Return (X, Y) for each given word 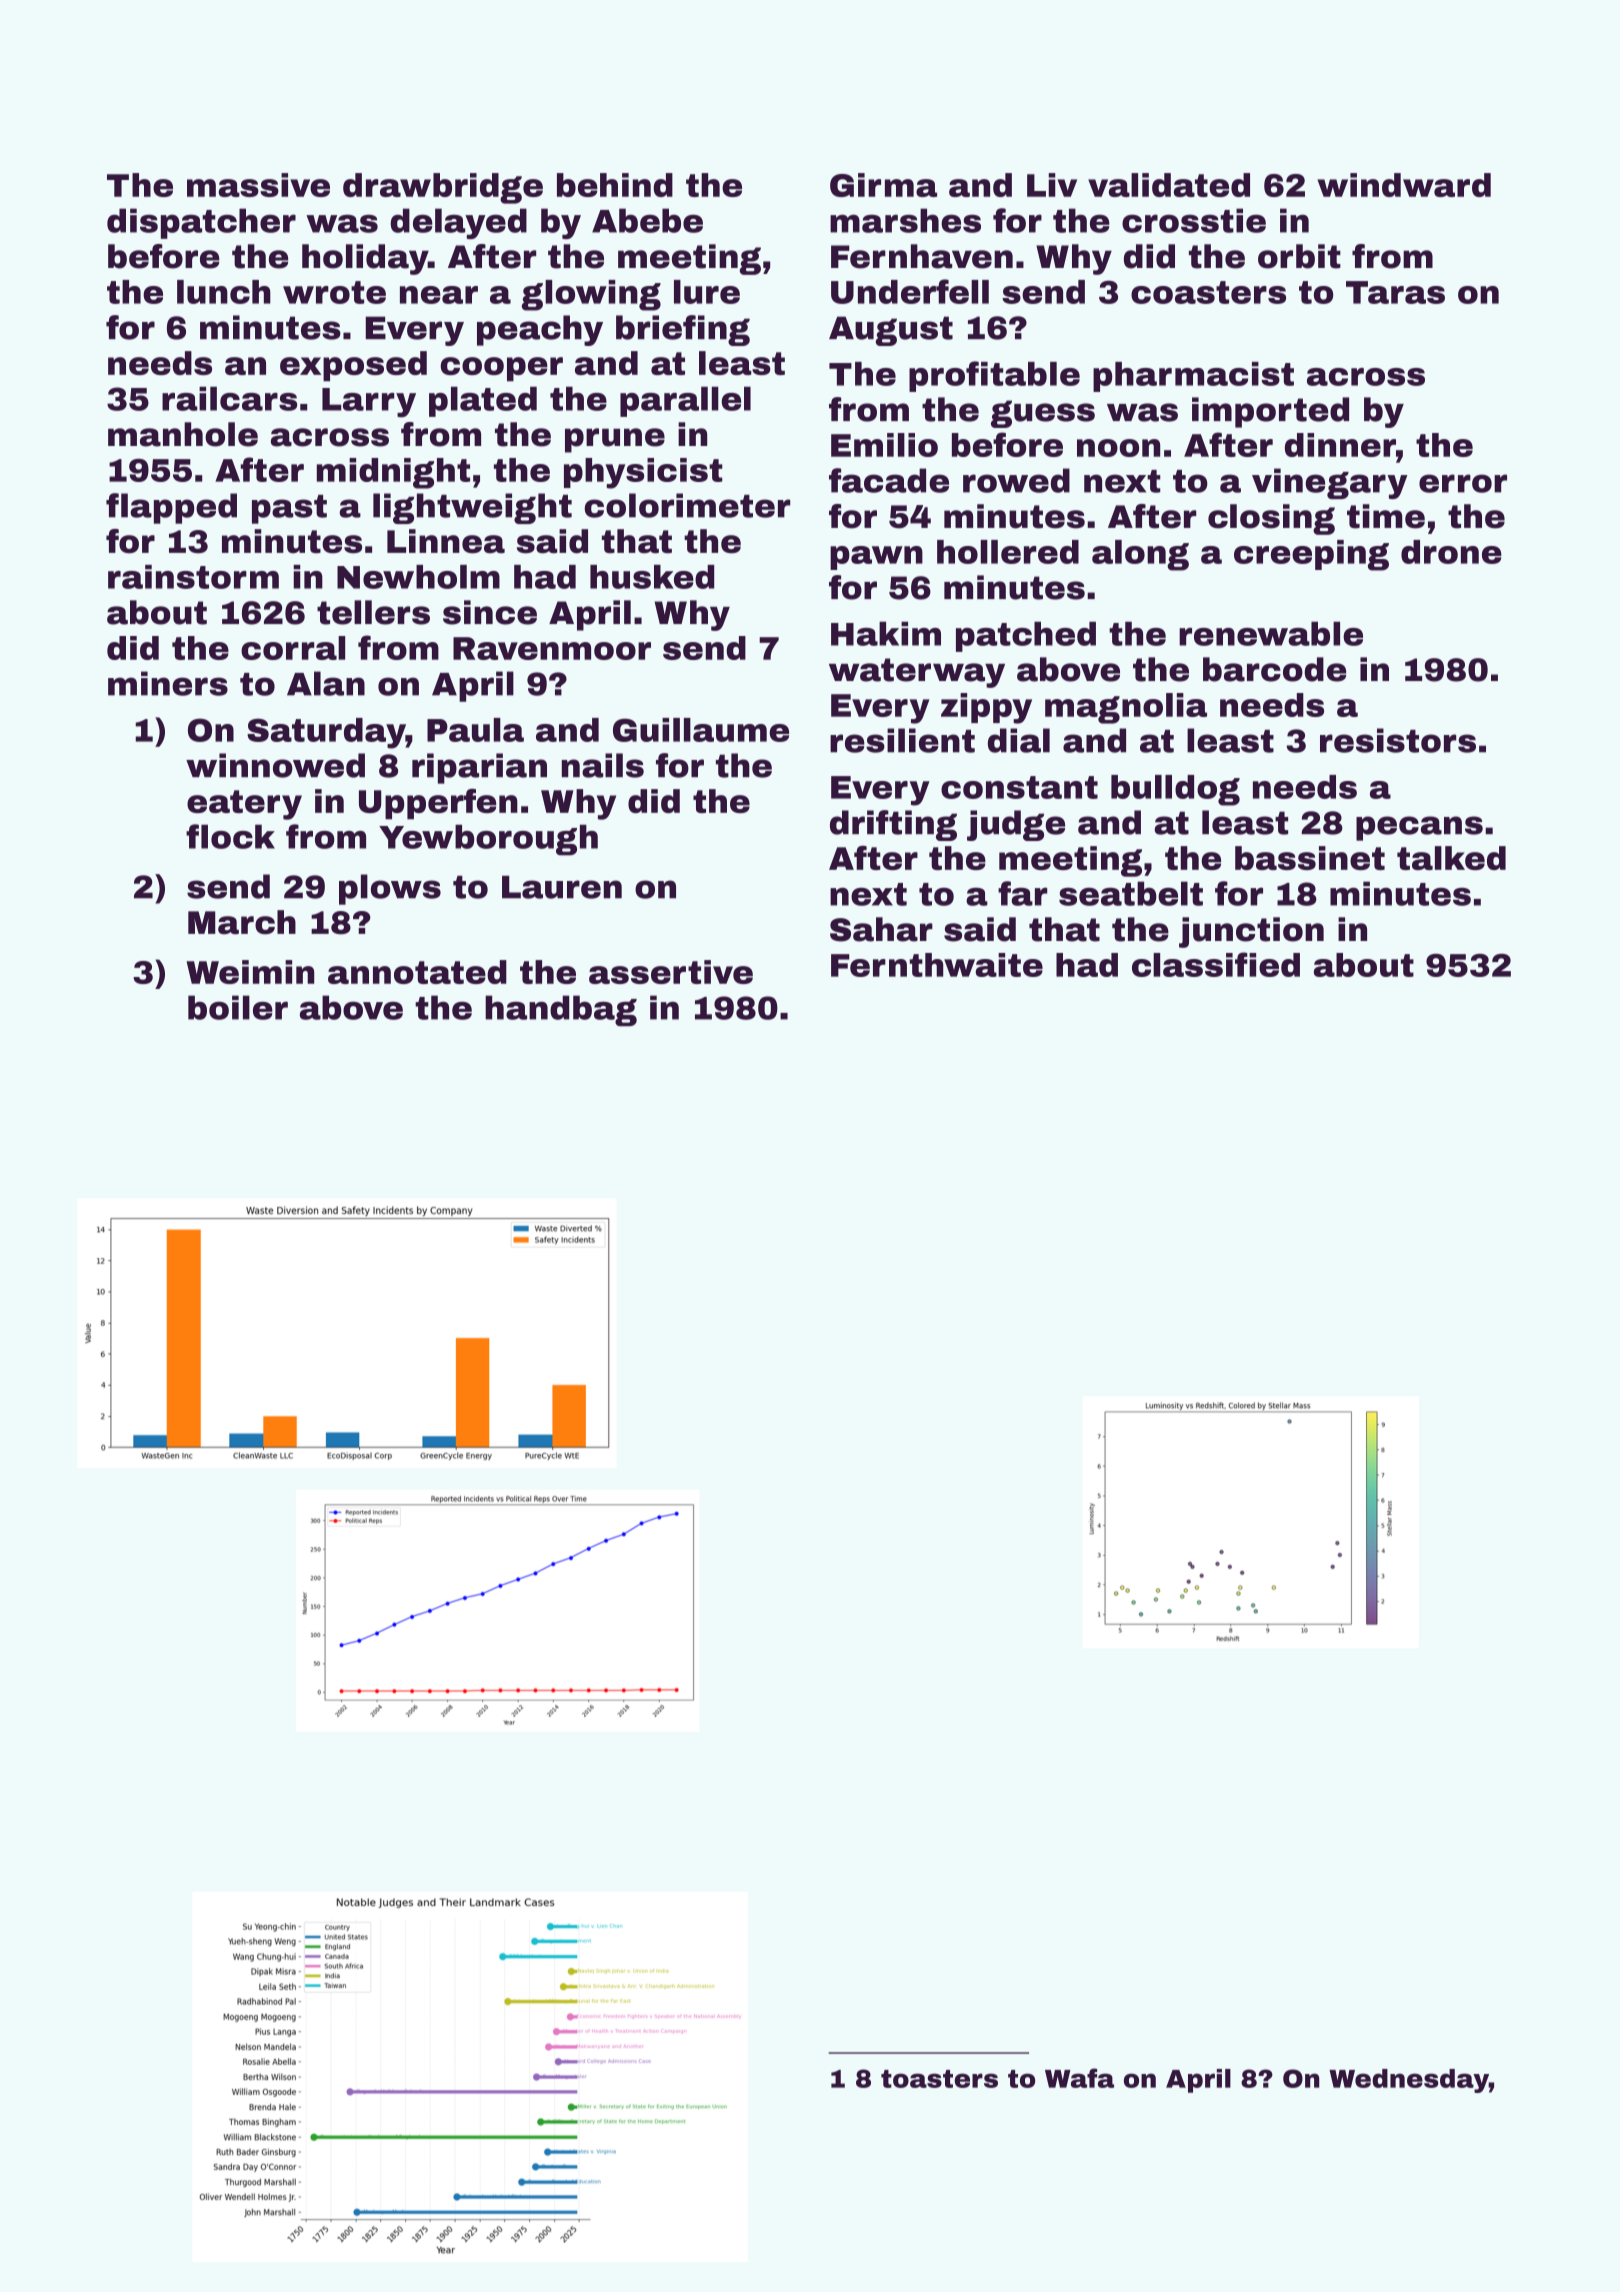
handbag (561, 1010)
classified (1216, 964)
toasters (939, 2079)
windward (1404, 185)
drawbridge (443, 188)
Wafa (1079, 2078)
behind (615, 185)
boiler (238, 1007)
